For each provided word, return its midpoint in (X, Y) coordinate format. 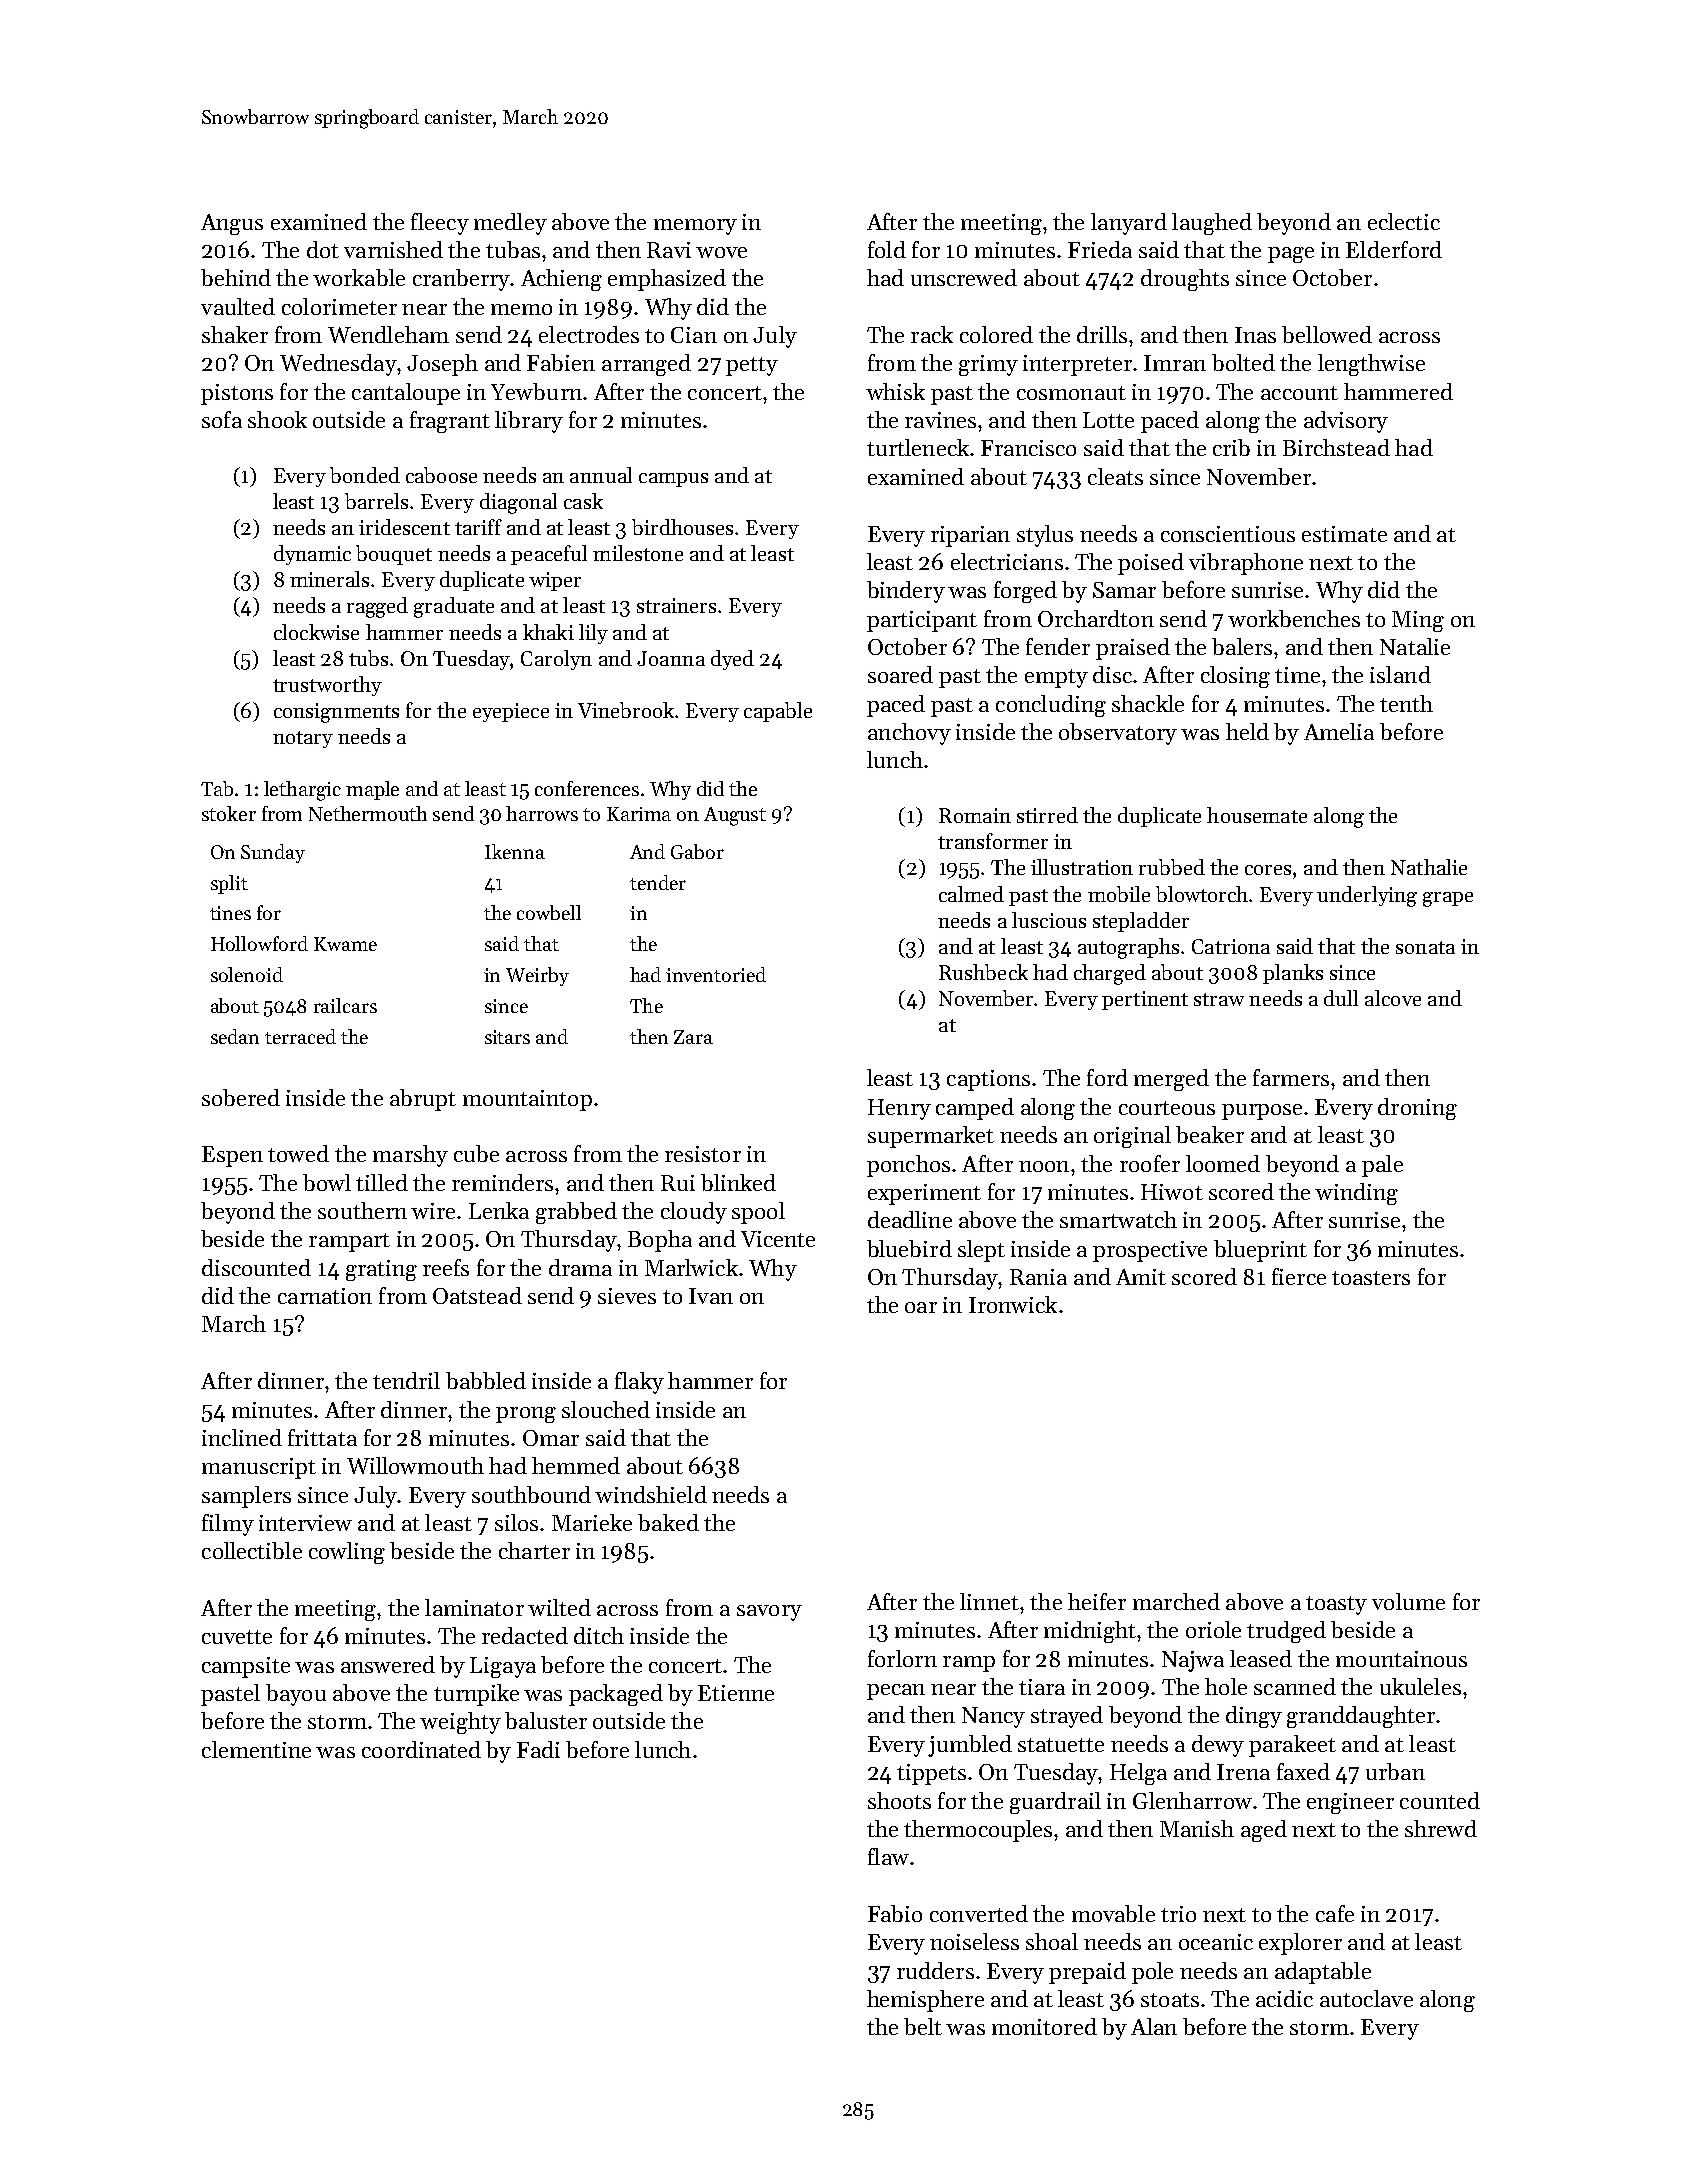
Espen (232, 1156)
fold (887, 249)
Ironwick (1013, 1304)
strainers (676, 605)
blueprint (1260, 1251)
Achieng (561, 280)
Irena (1243, 1772)
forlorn (902, 1658)
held (1247, 731)
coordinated (421, 1749)
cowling (347, 1553)
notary (303, 739)
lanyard (1129, 224)
